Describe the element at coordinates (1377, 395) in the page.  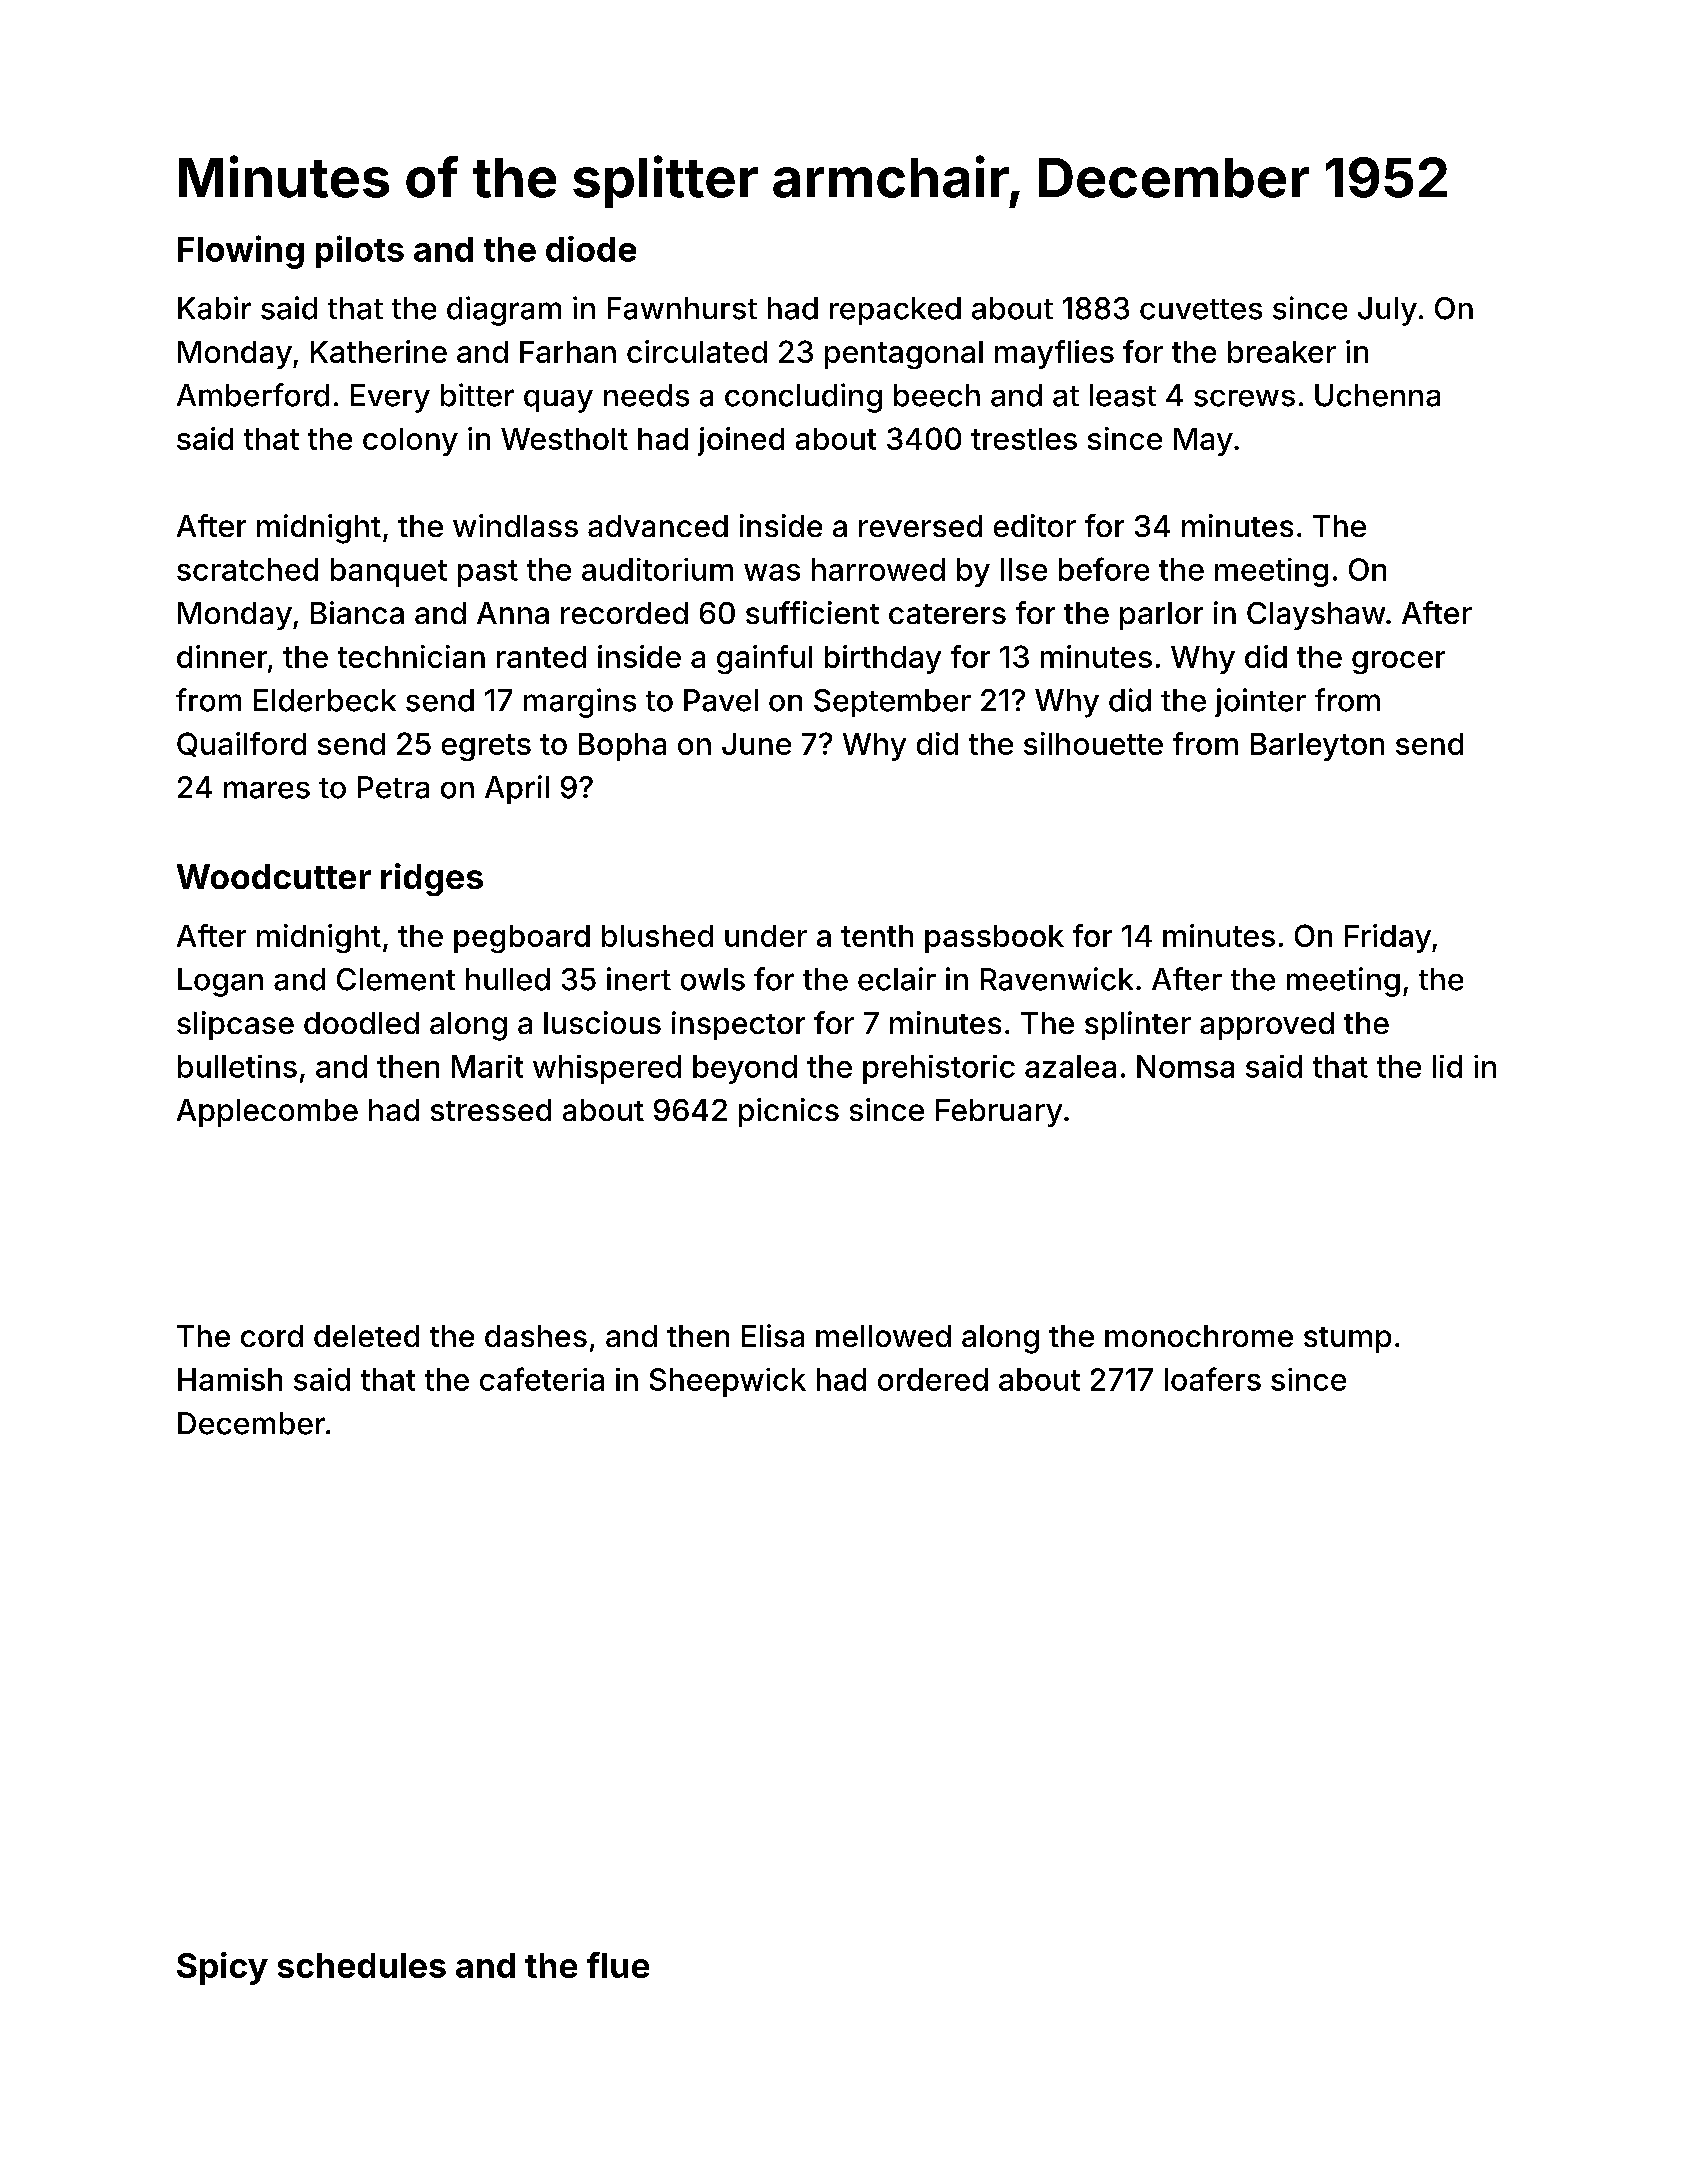
I see `Uchenna` at that location.
